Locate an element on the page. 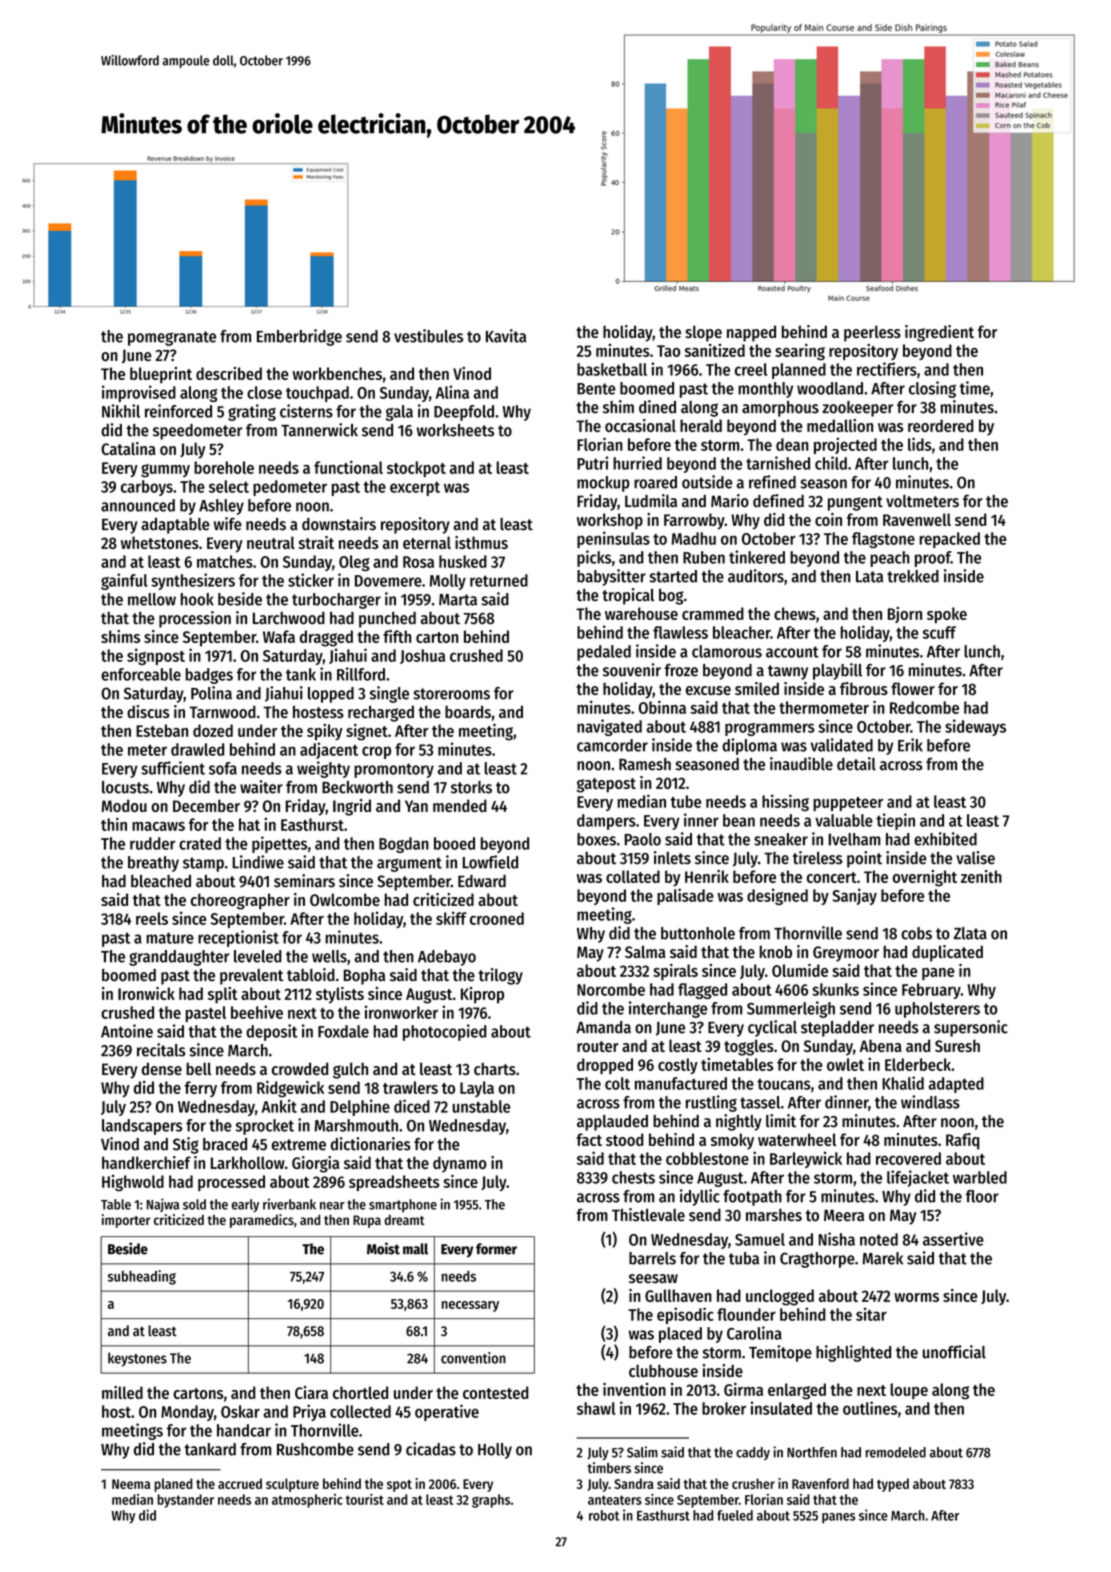 This document has height=1572, width=1111. breathy is located at coordinates (153, 864).
